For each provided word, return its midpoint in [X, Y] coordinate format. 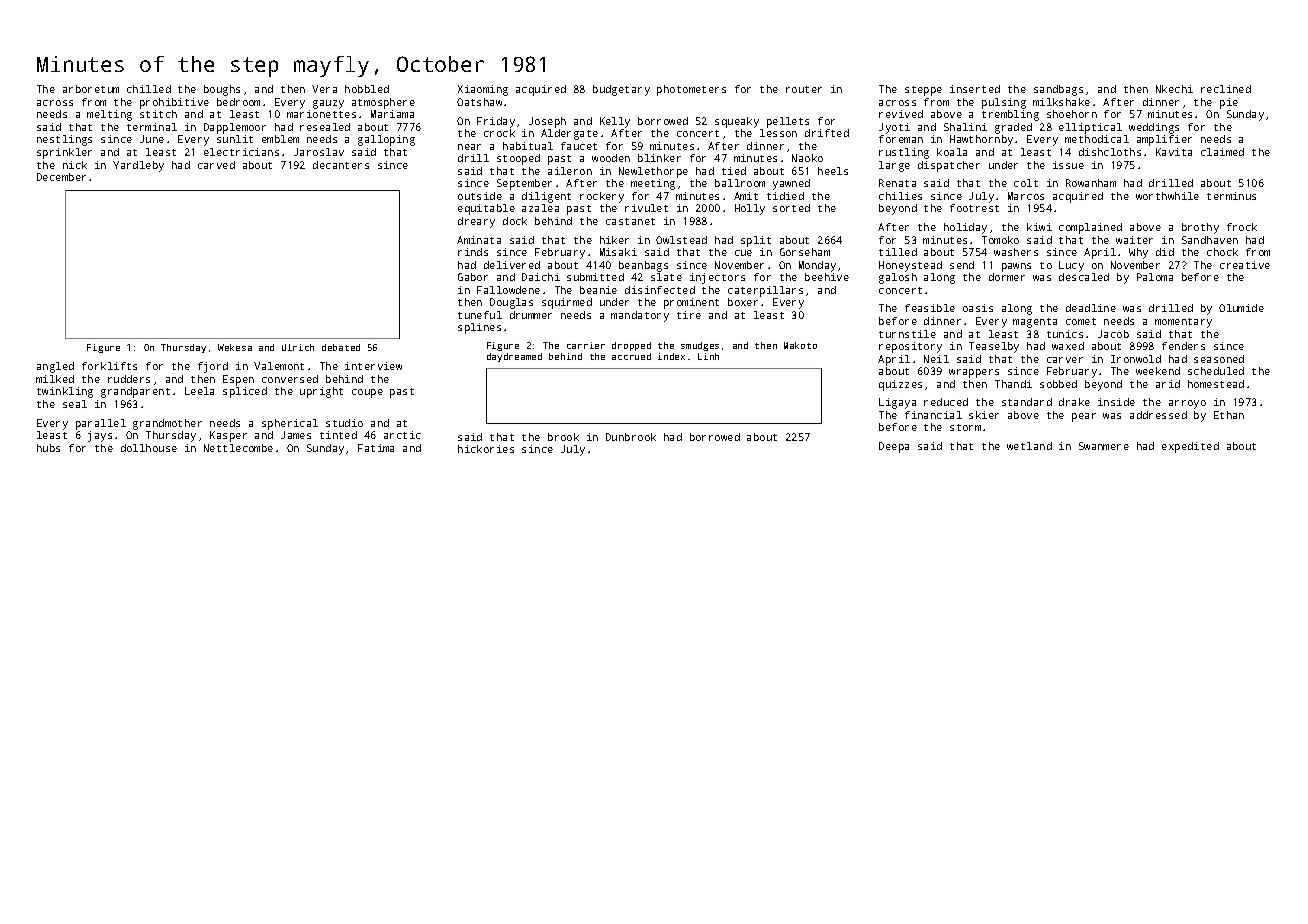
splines [479, 328]
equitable [486, 209]
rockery [602, 197]
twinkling [65, 392]
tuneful [480, 315]
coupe [367, 393]
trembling [1010, 115]
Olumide [1241, 308]
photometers [691, 90]
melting [109, 115]
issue [1068, 165]
